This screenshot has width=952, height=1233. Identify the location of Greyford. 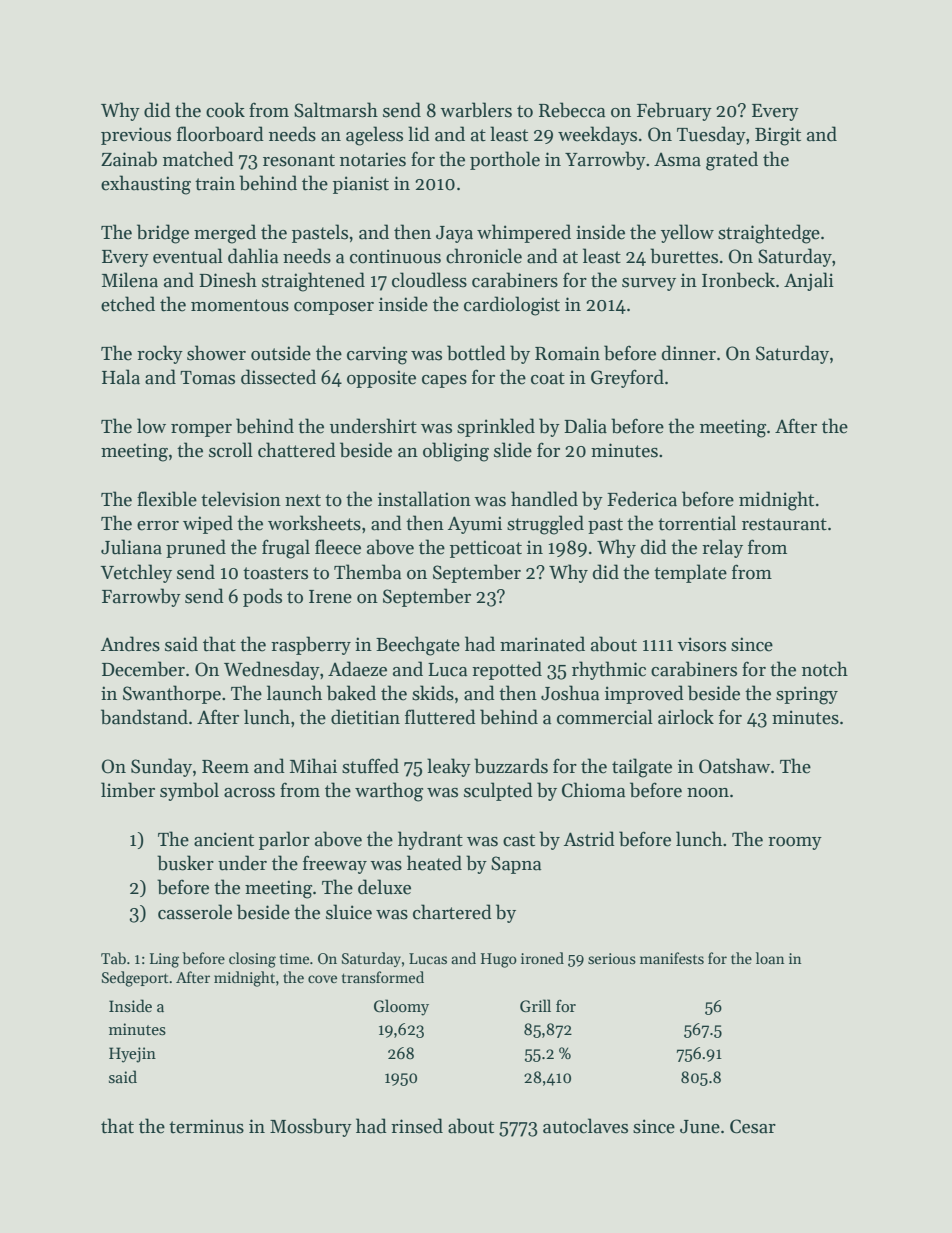
(627, 378).
